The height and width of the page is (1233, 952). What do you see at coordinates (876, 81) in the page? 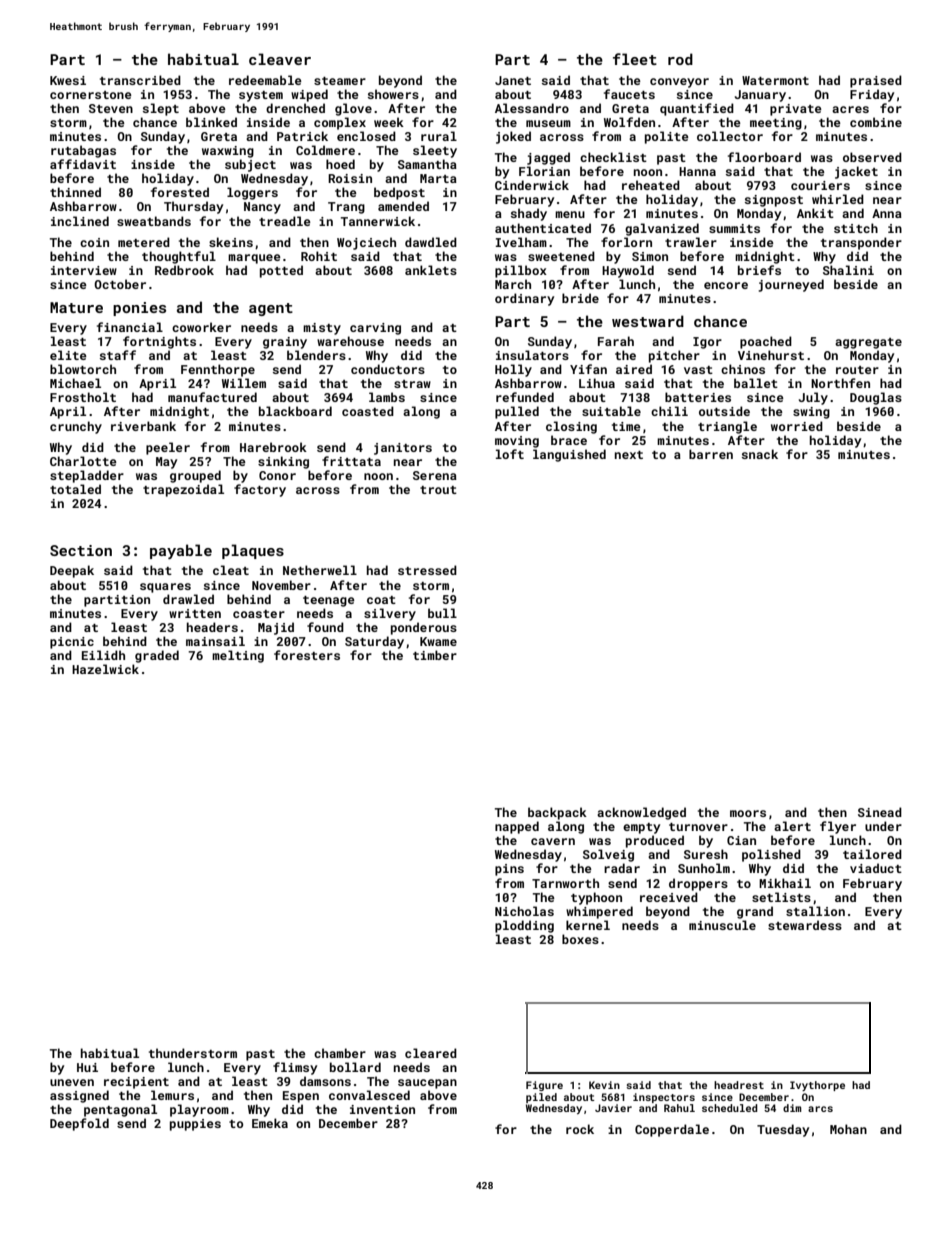
I see `praised` at bounding box center [876, 81].
